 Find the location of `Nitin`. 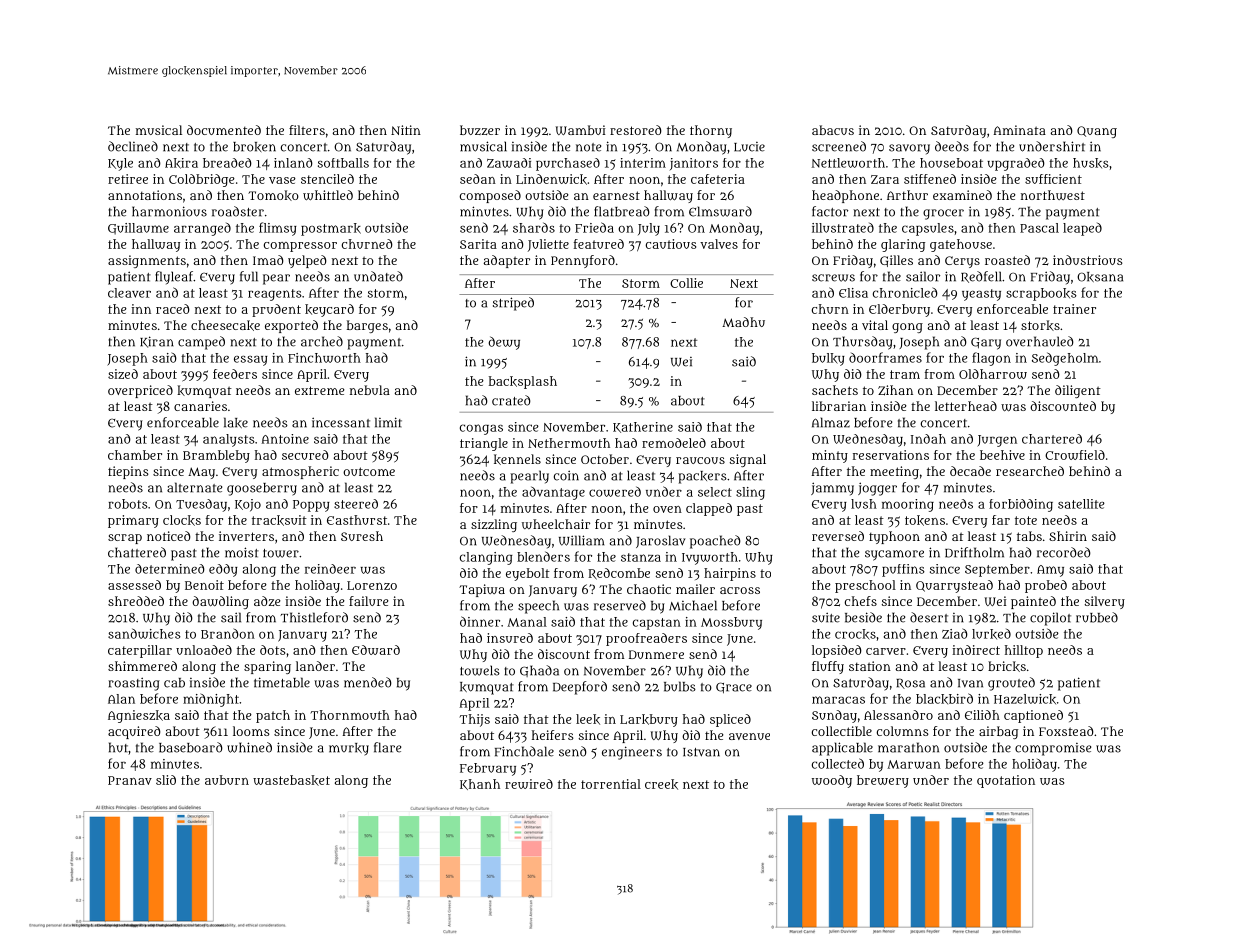

Nitin is located at coordinates (406, 130).
